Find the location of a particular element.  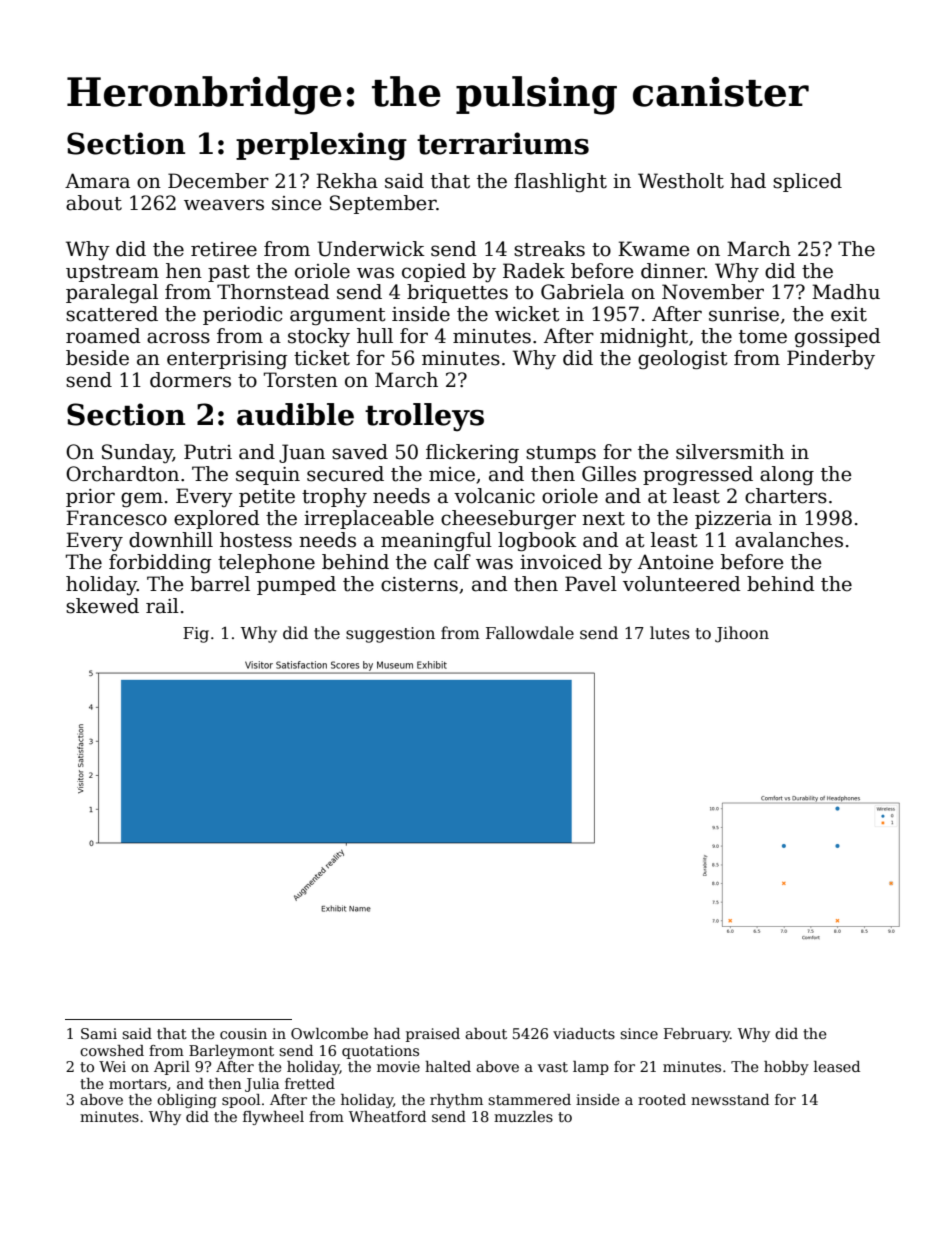

downhill is located at coordinates (171, 540).
